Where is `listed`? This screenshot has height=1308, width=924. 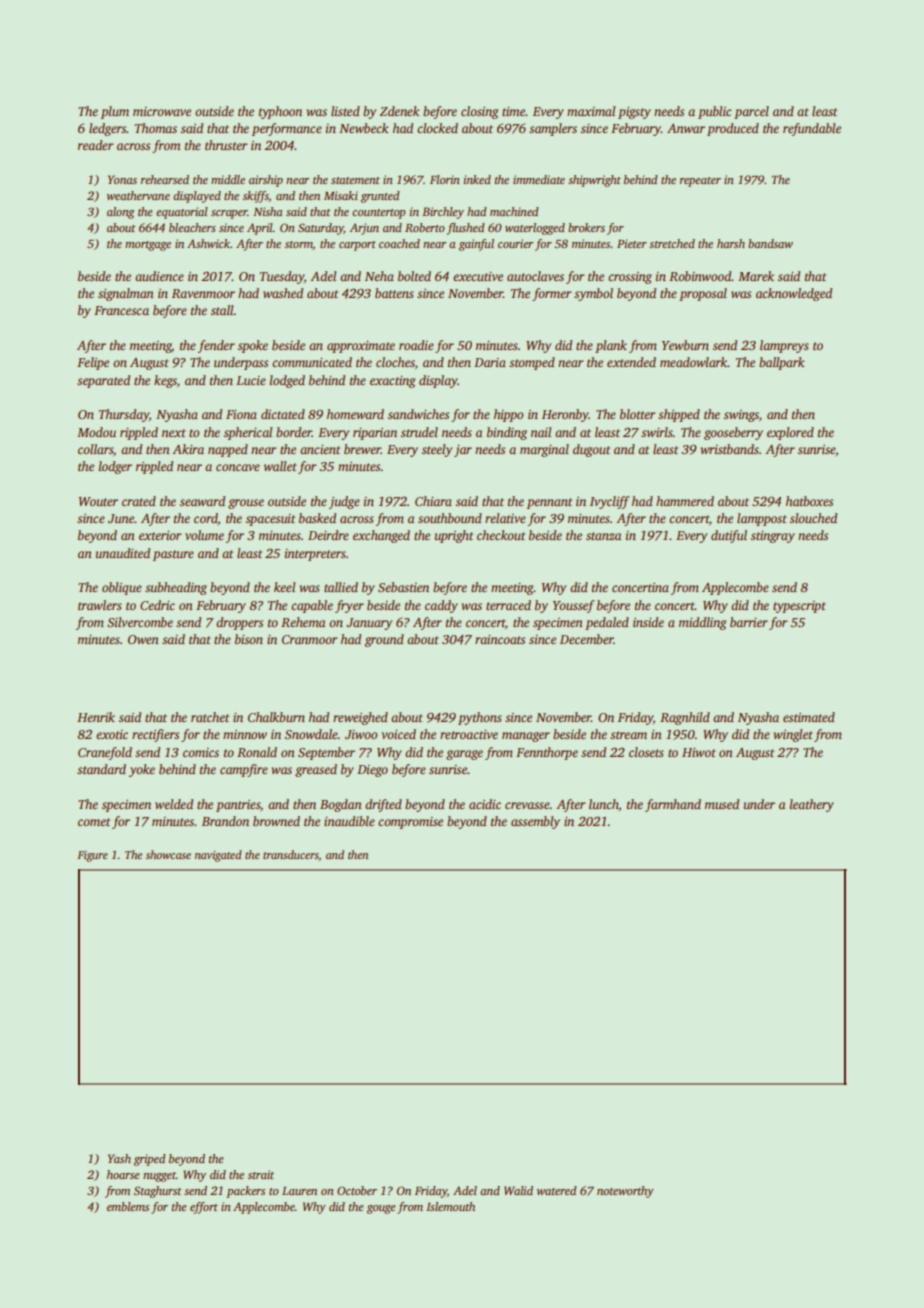
listed is located at coordinates (345, 111).
